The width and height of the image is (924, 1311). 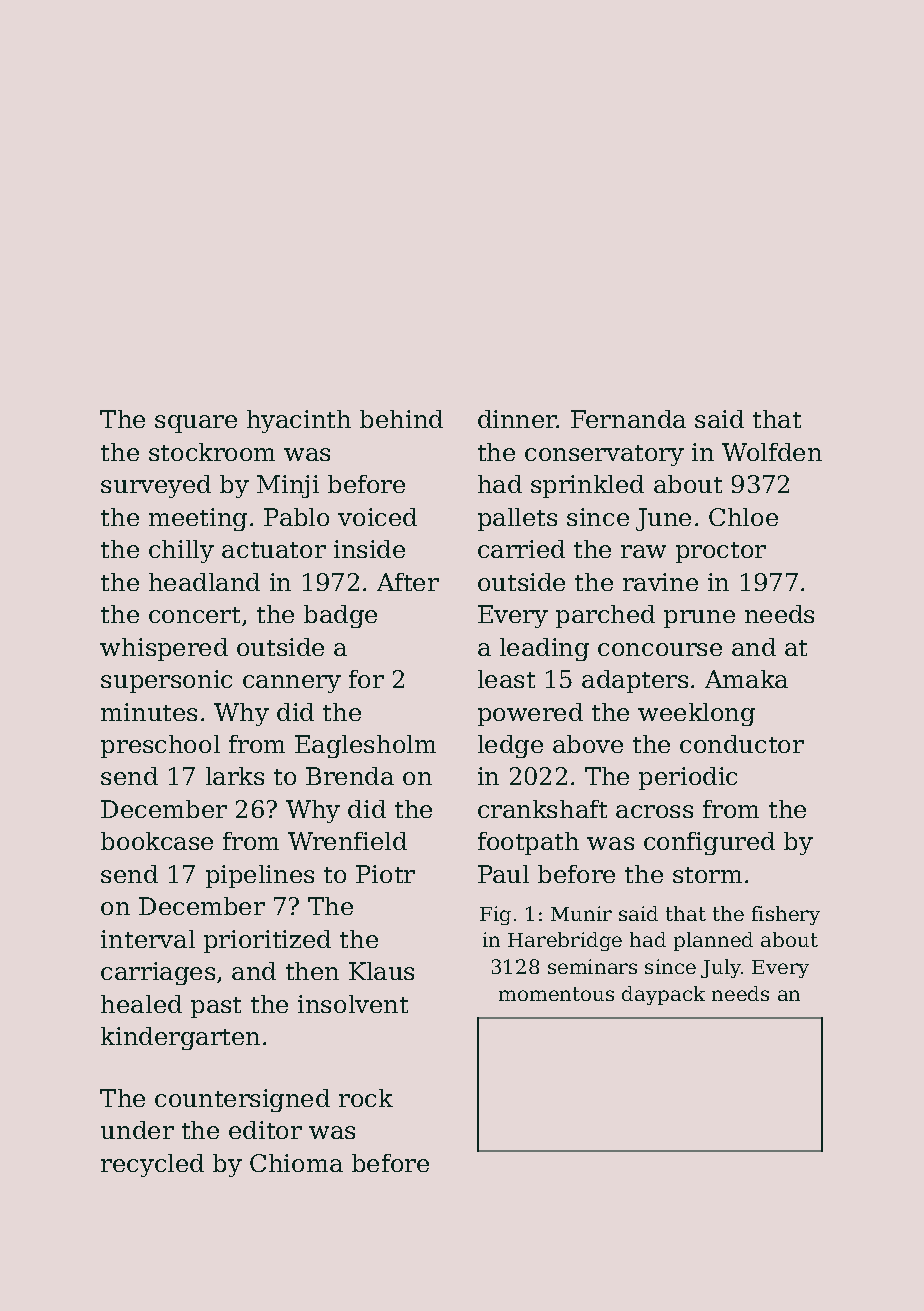 I want to click on hyacinth, so click(x=299, y=421).
